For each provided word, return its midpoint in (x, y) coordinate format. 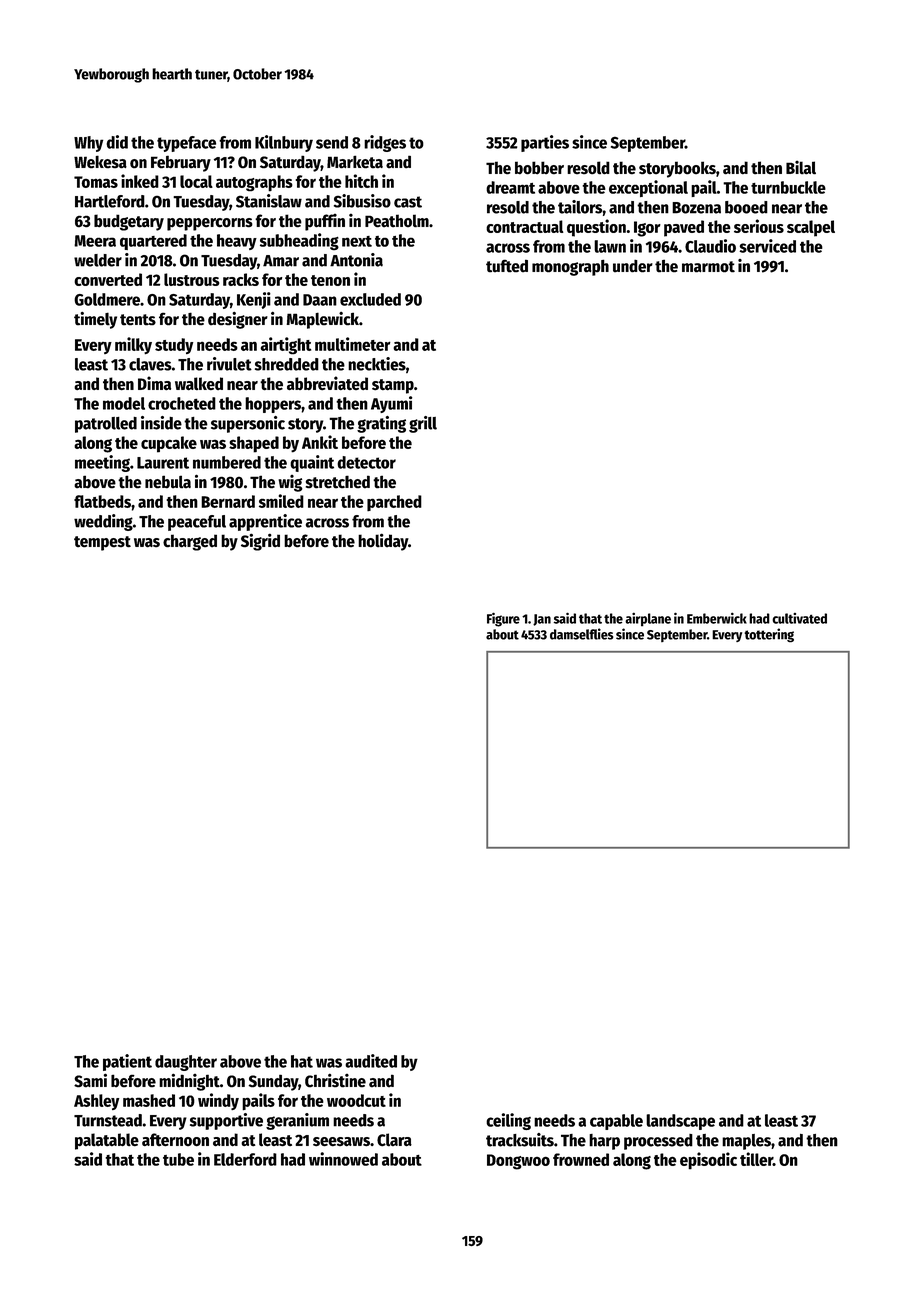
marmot (708, 267)
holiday (383, 542)
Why (88, 144)
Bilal (801, 167)
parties (545, 143)
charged (190, 542)
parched (394, 503)
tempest (102, 543)
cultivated (799, 618)
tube (178, 1159)
